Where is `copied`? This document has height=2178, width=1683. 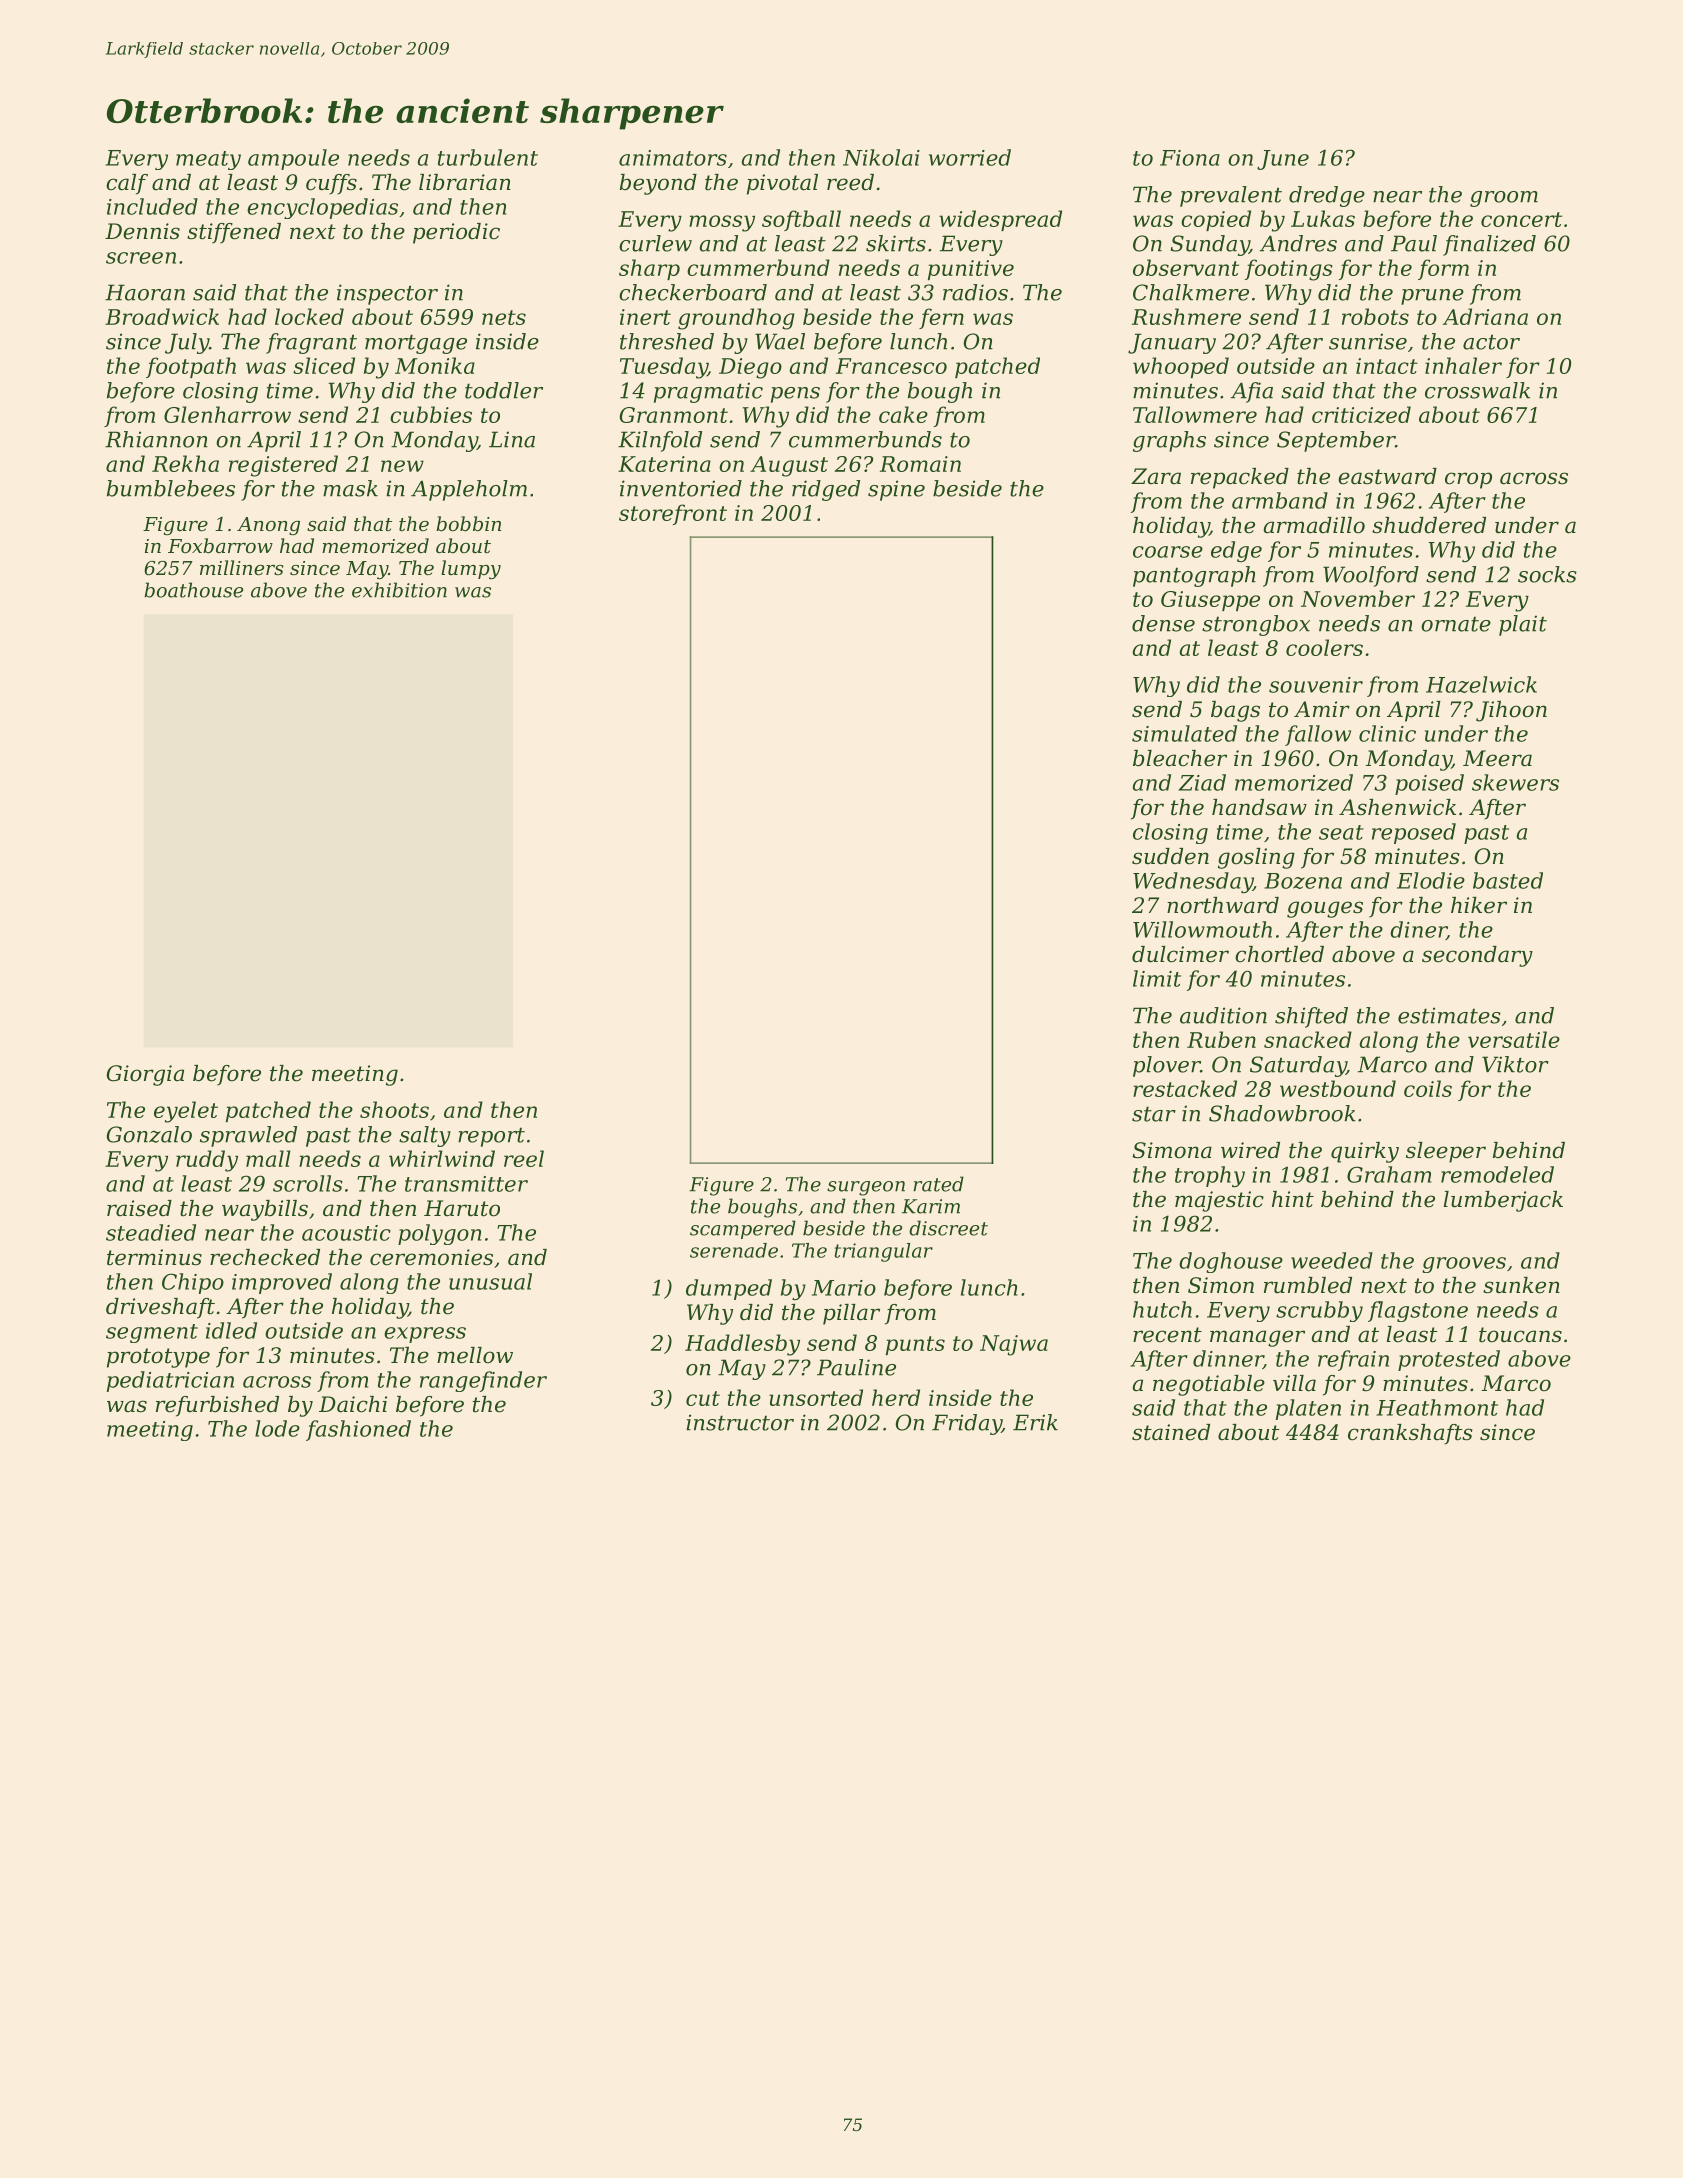
copied is located at coordinates (1216, 220).
